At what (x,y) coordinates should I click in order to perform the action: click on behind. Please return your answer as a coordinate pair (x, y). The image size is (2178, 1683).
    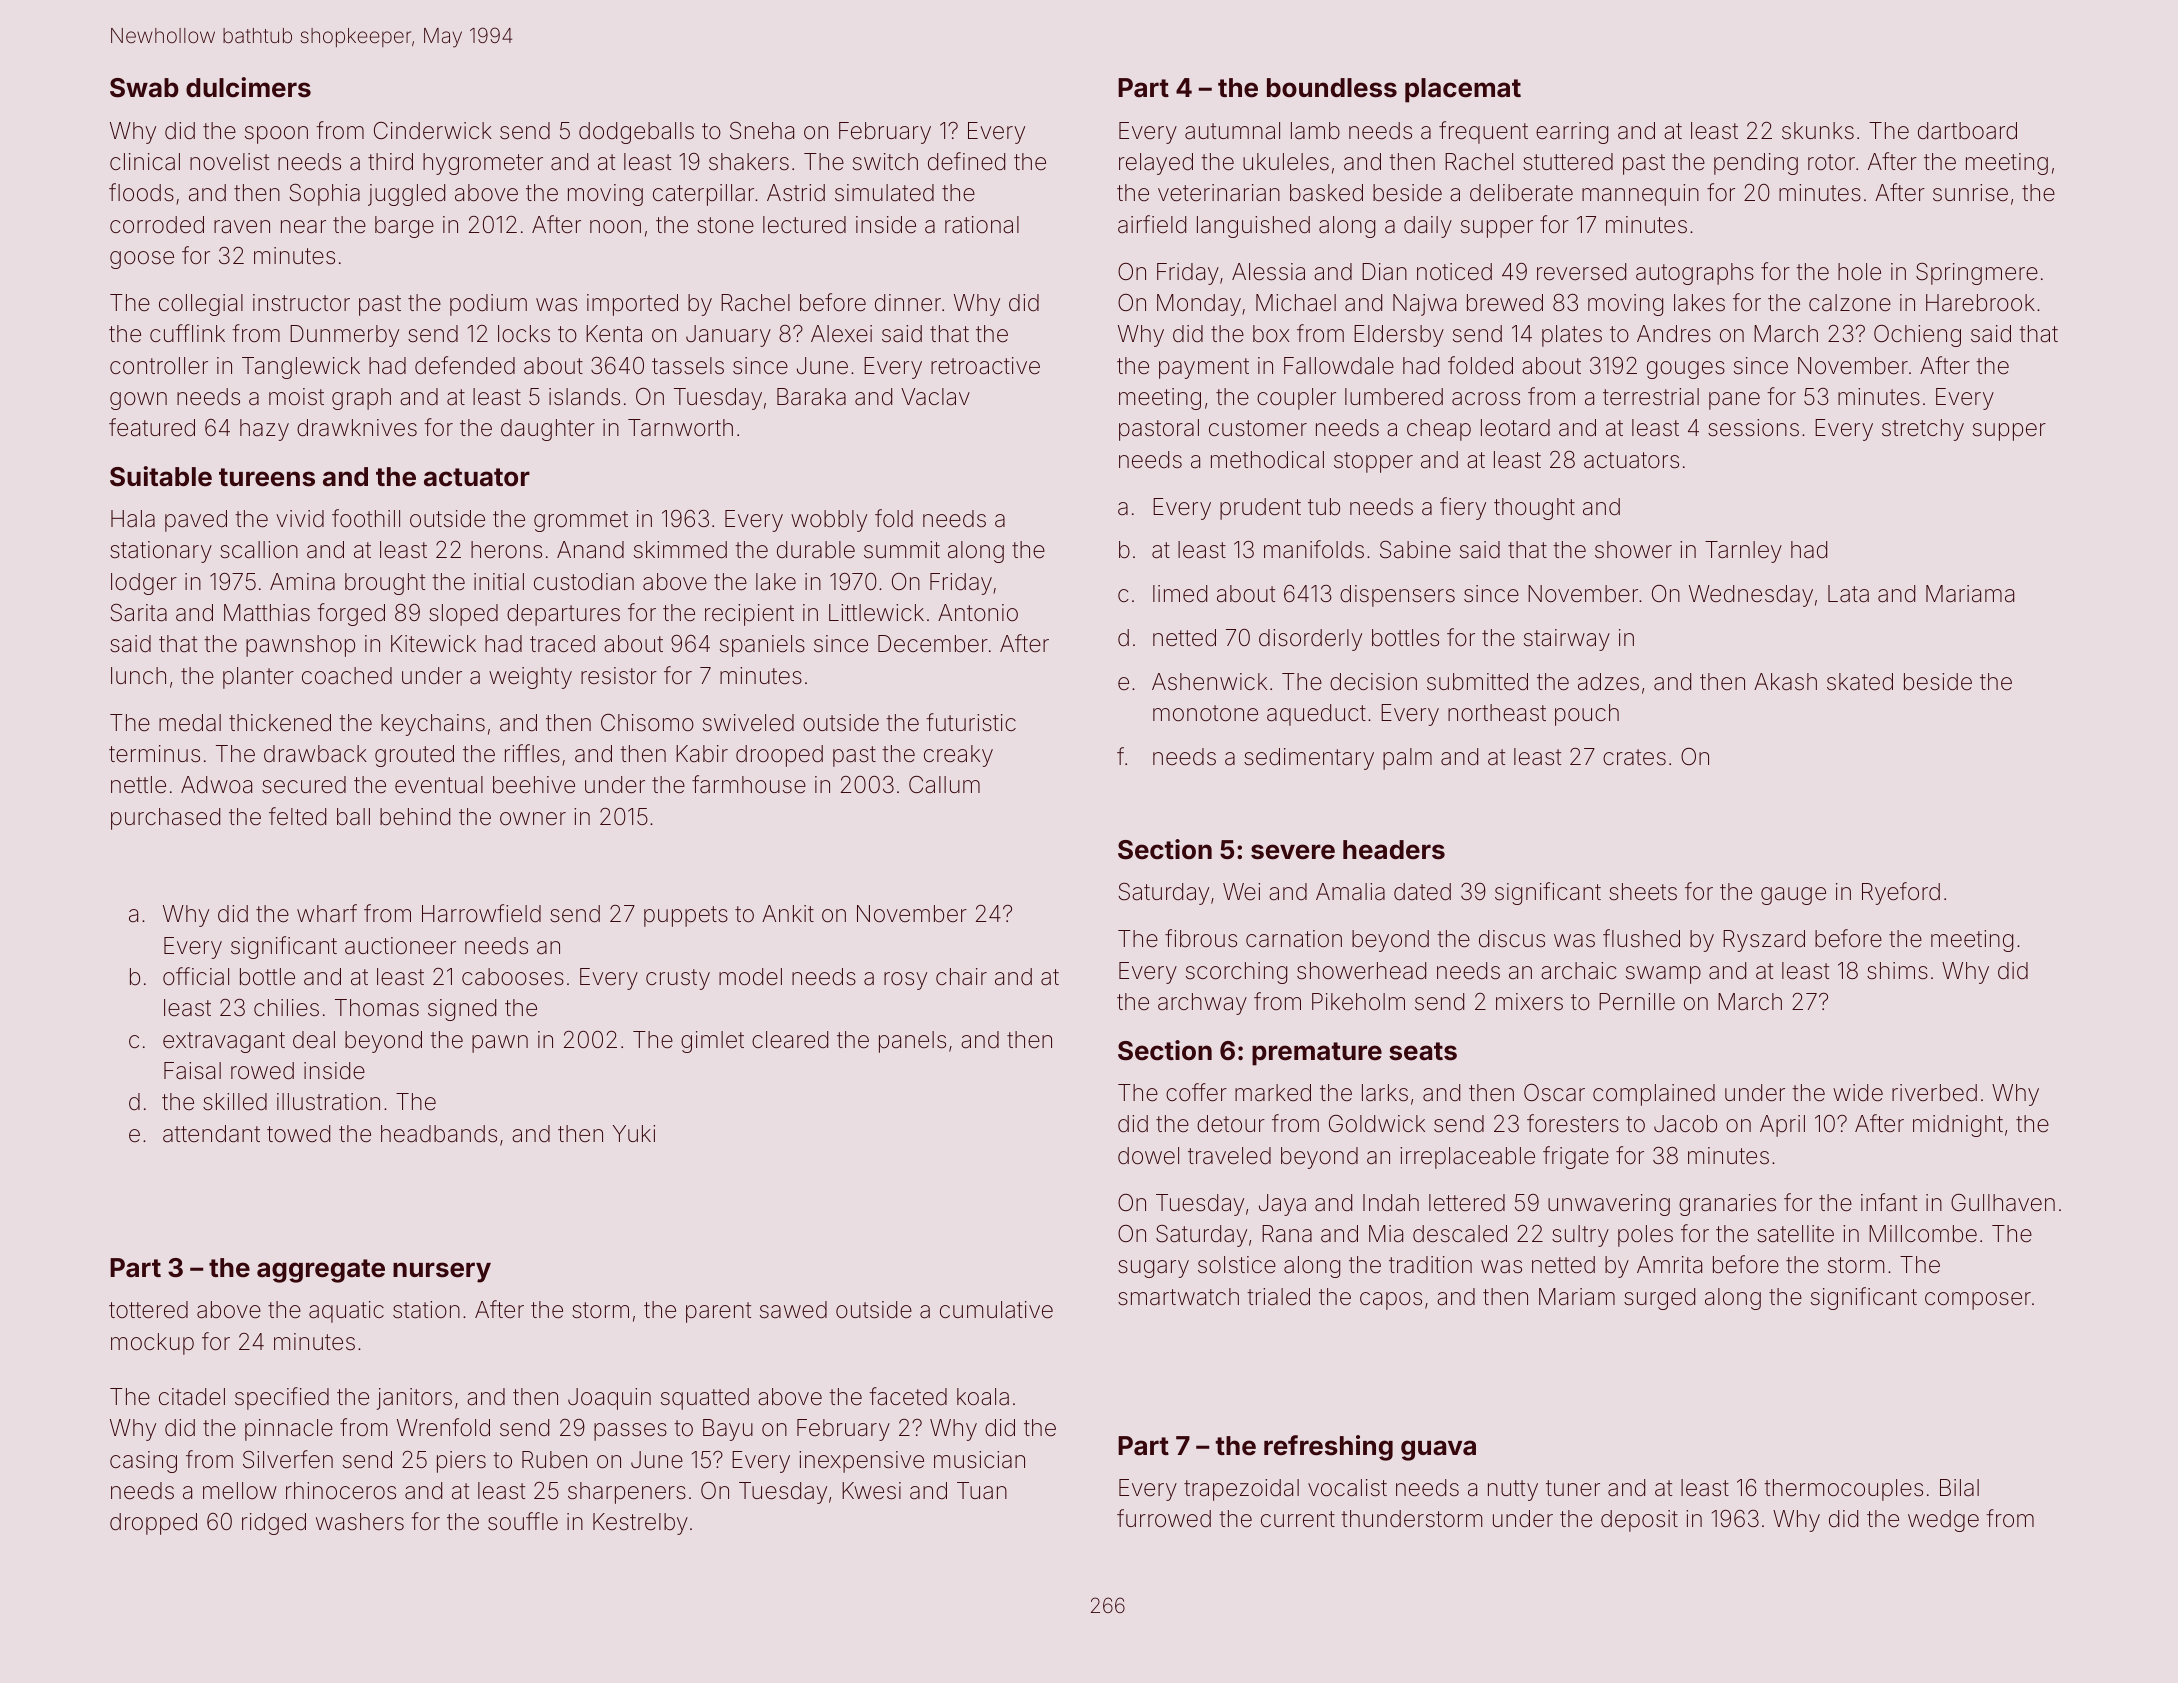
    Looking at the image, I should click on (415, 817).
